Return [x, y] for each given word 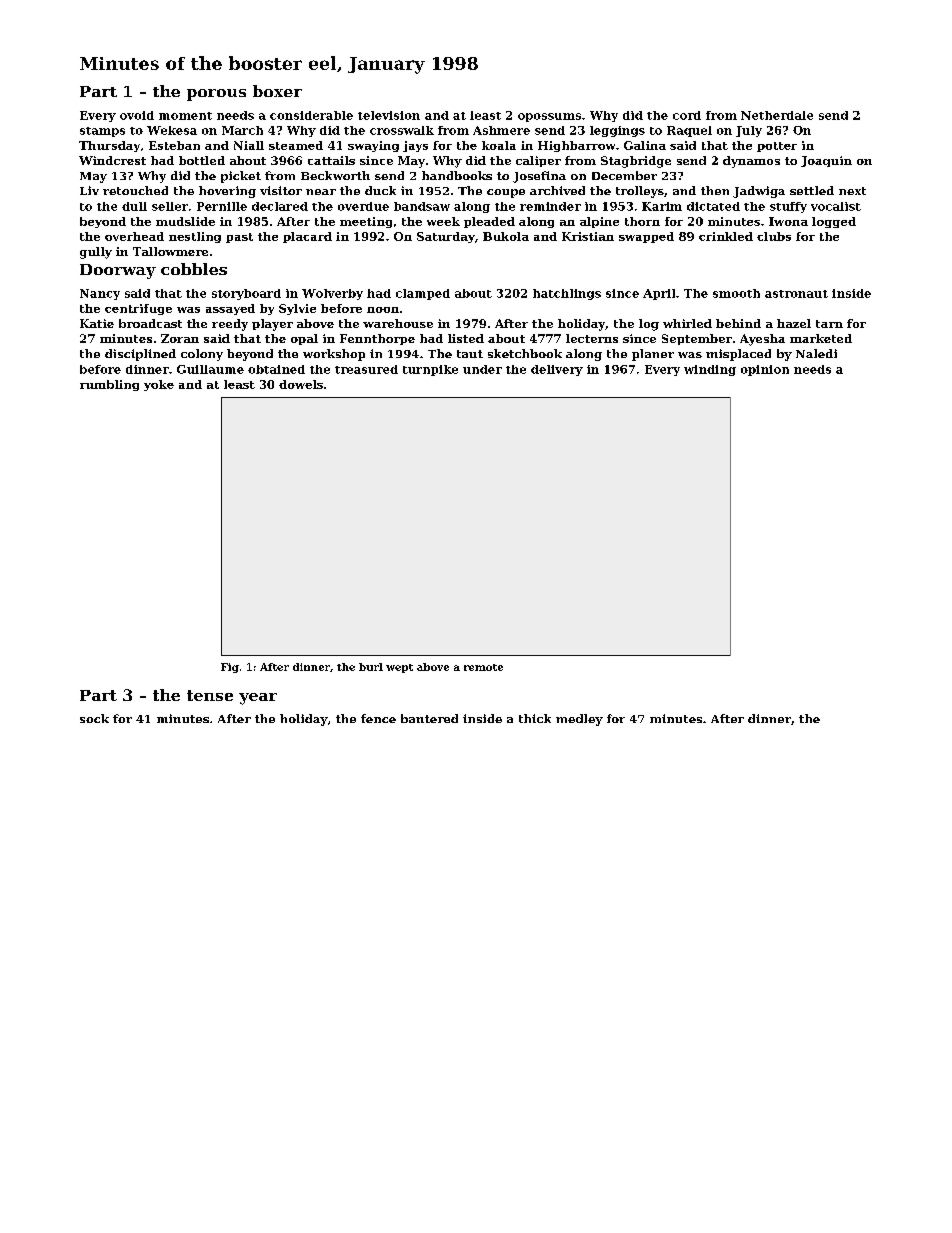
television [389, 115]
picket [241, 177]
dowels [301, 384]
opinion [765, 370]
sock [94, 718]
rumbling [109, 385]
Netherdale [777, 115]
